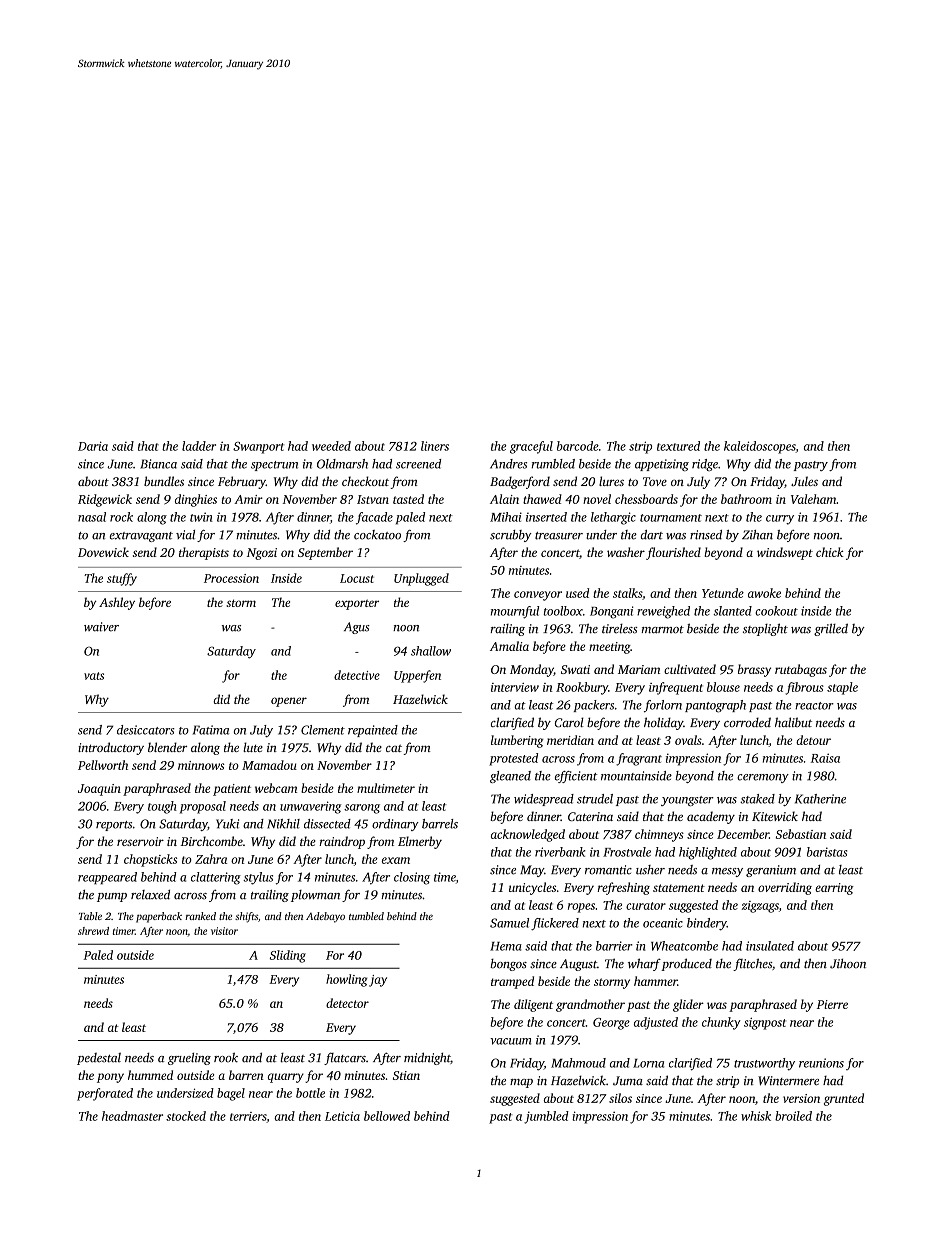 The height and width of the document is (1233, 952). What do you see at coordinates (757, 799) in the document?
I see `staked` at bounding box center [757, 799].
